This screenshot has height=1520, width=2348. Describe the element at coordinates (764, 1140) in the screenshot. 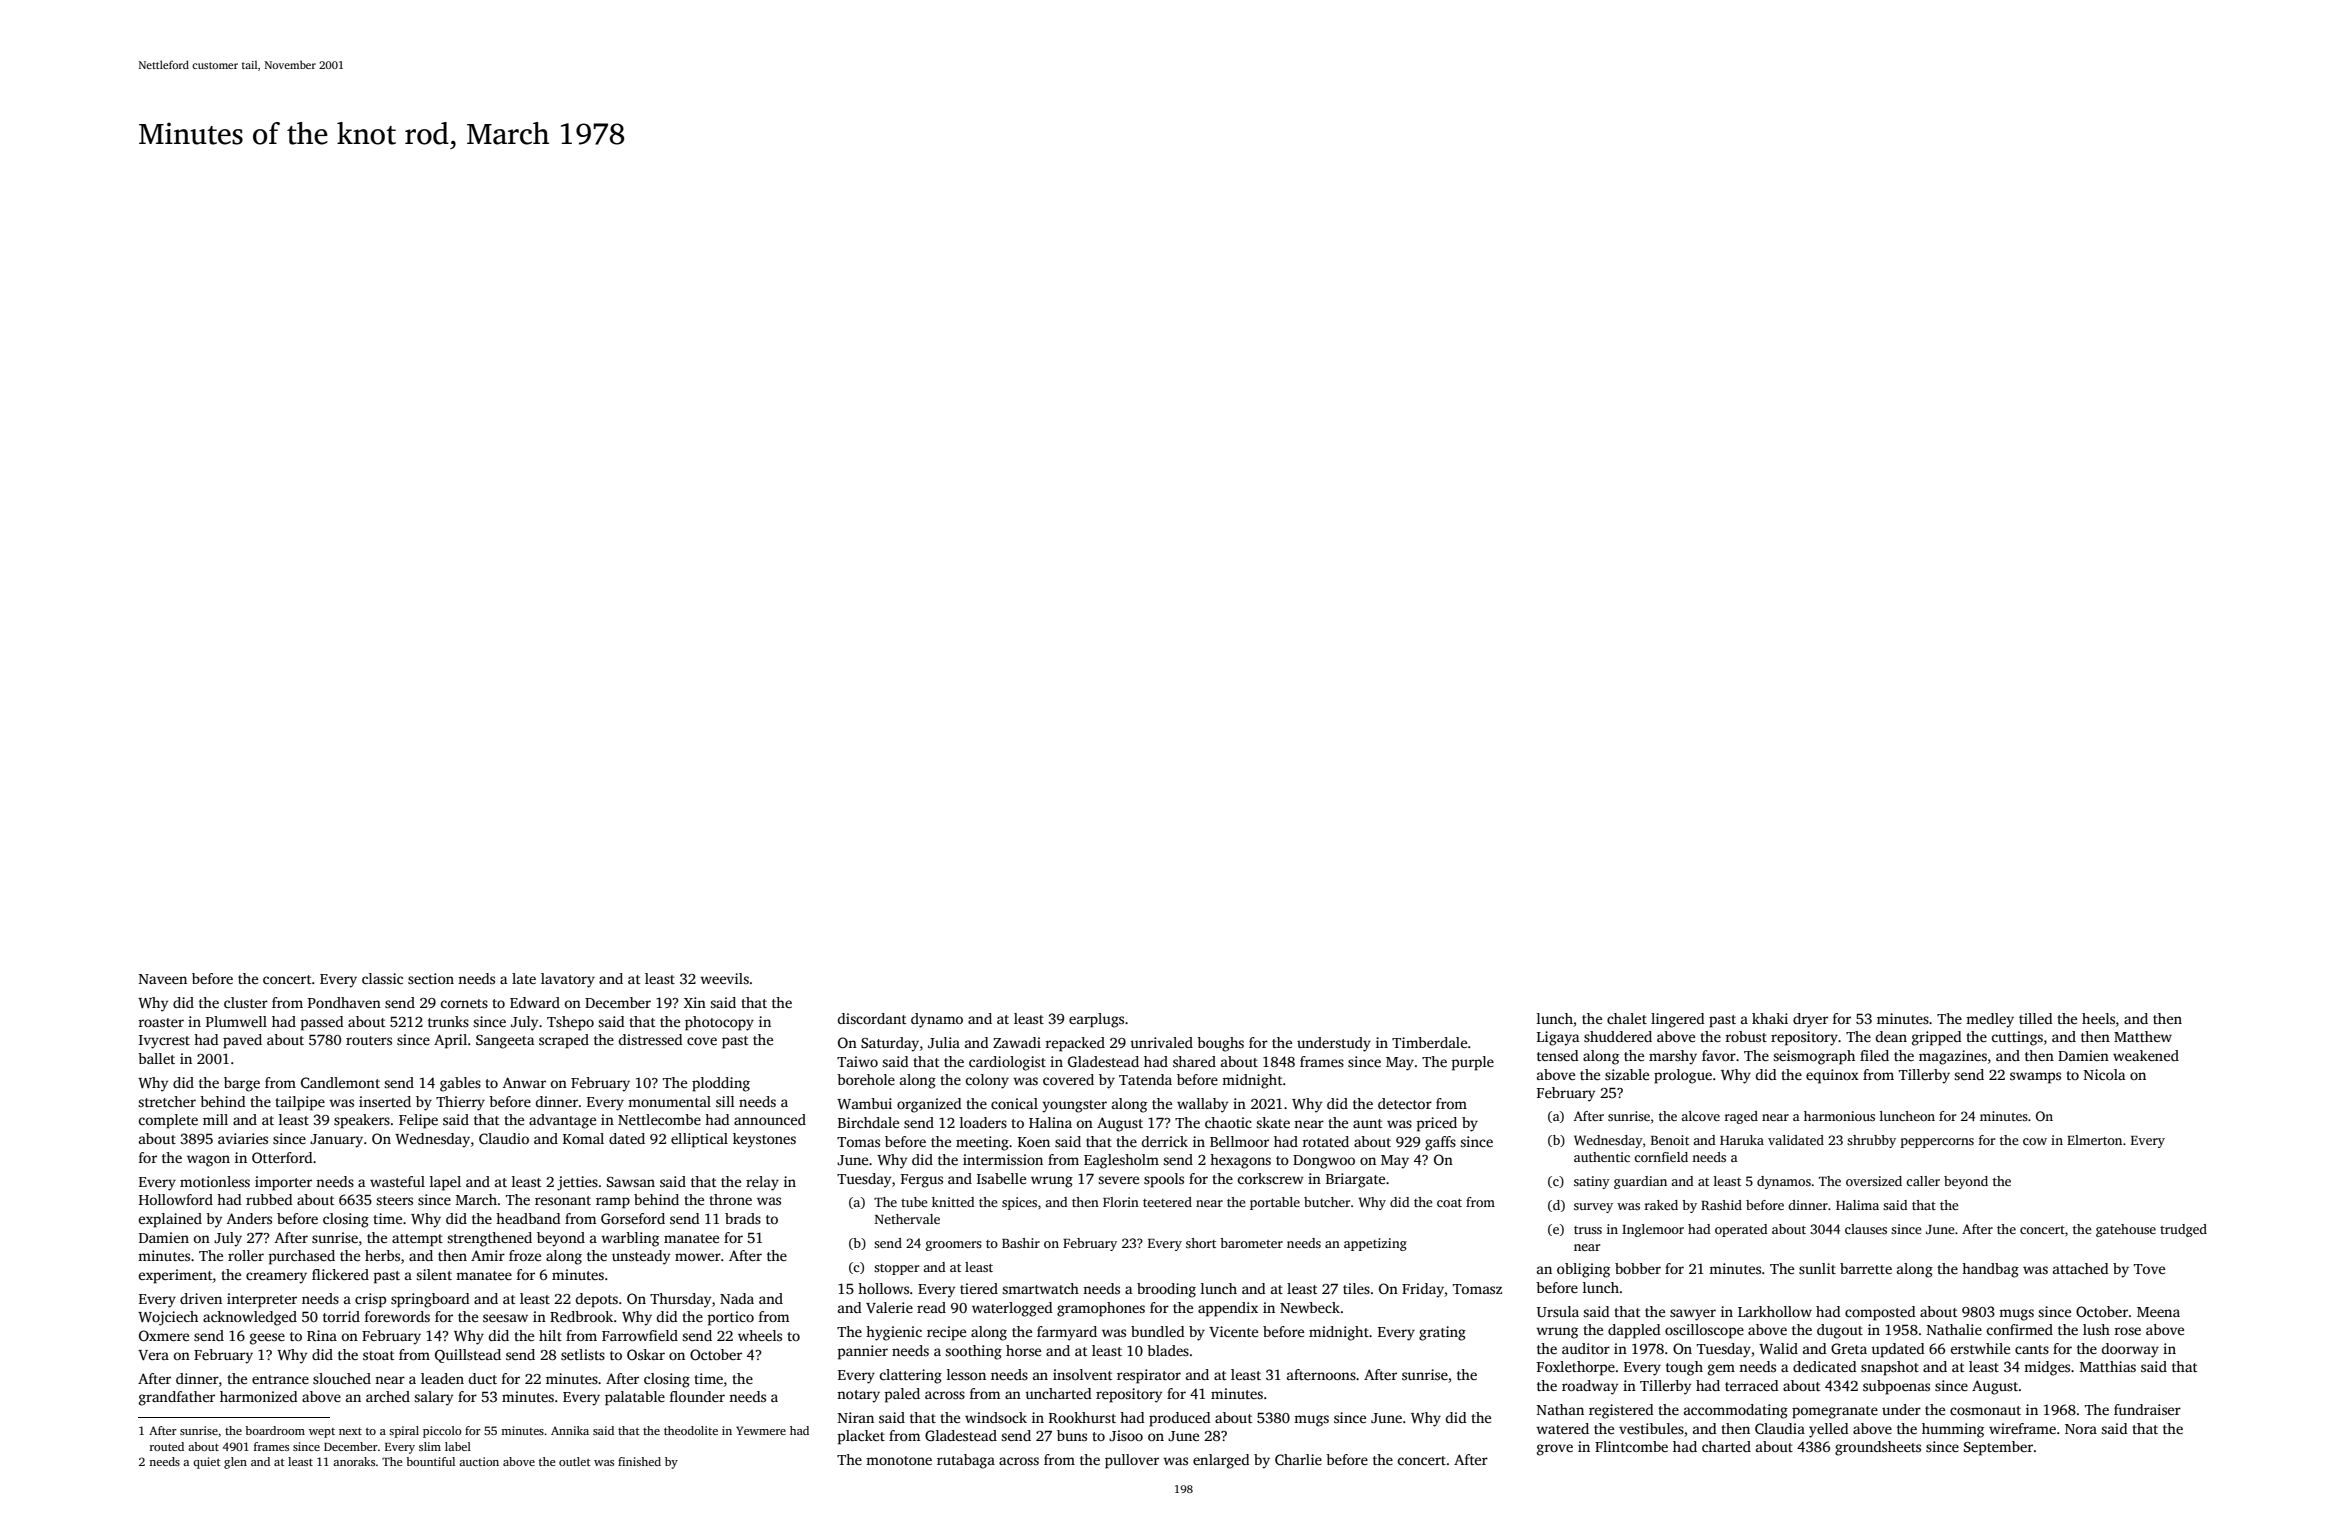

I see `keystones` at that location.
